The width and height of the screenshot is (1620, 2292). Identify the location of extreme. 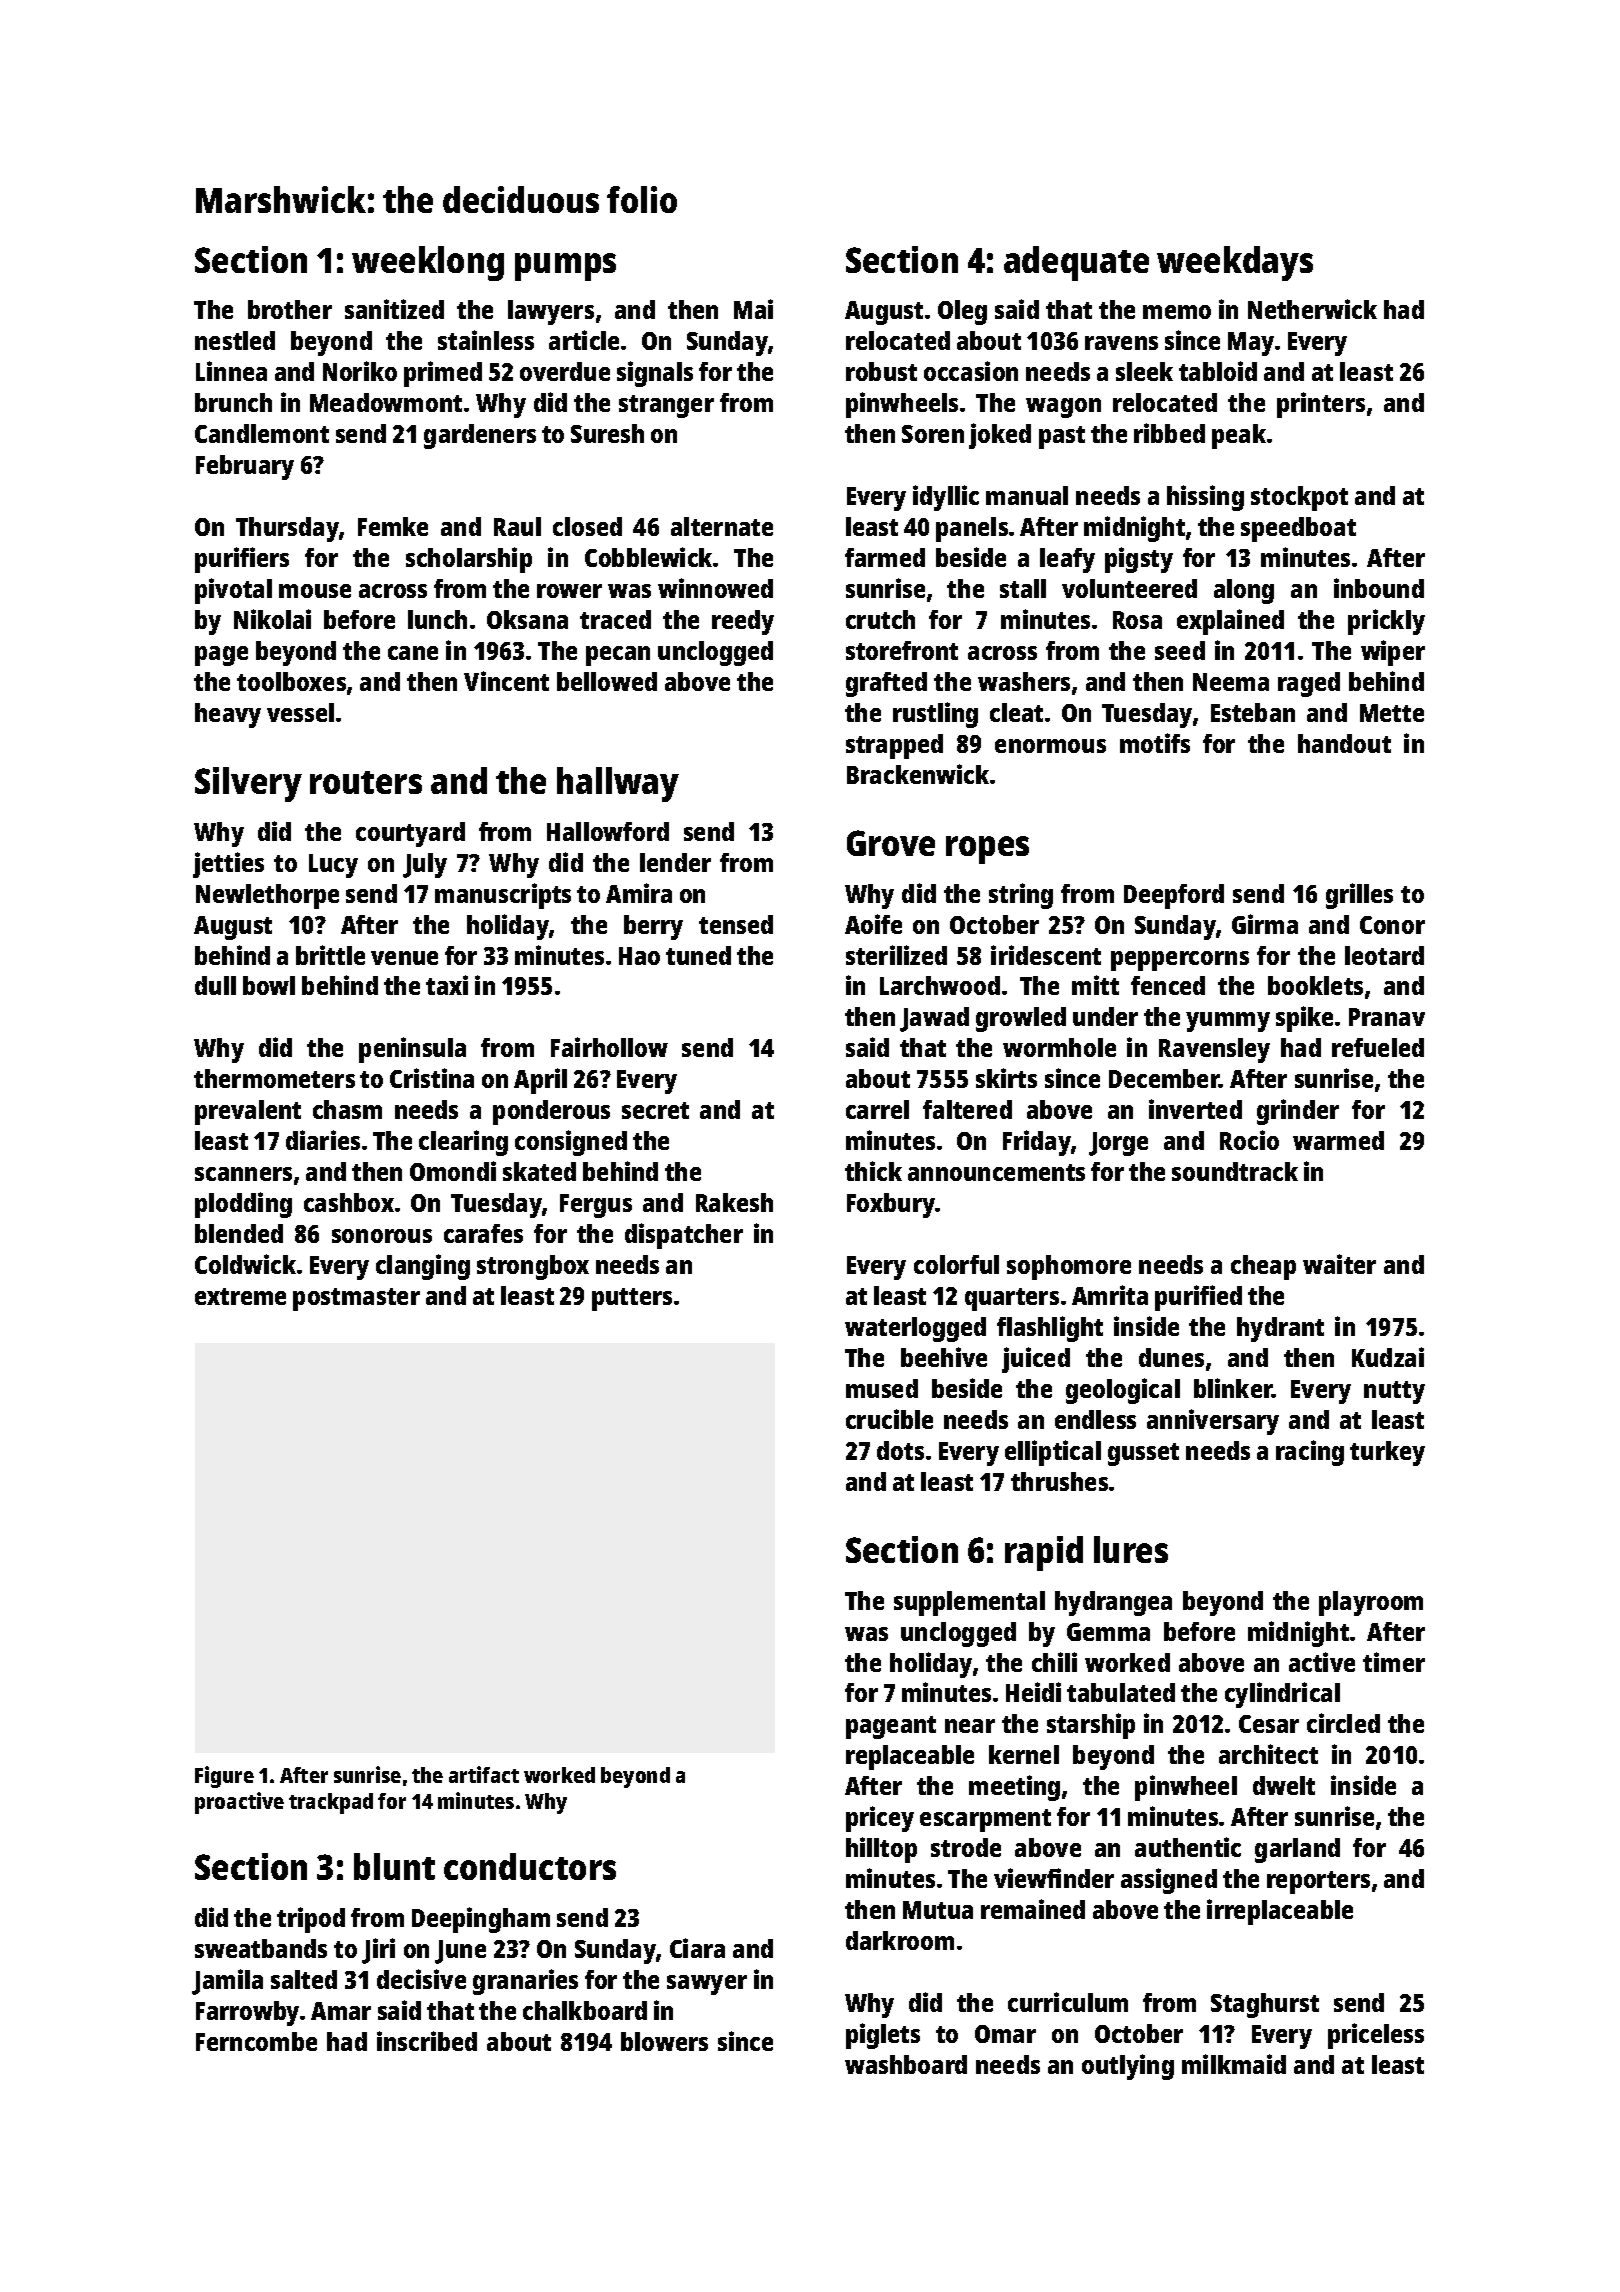
(240, 1296).
